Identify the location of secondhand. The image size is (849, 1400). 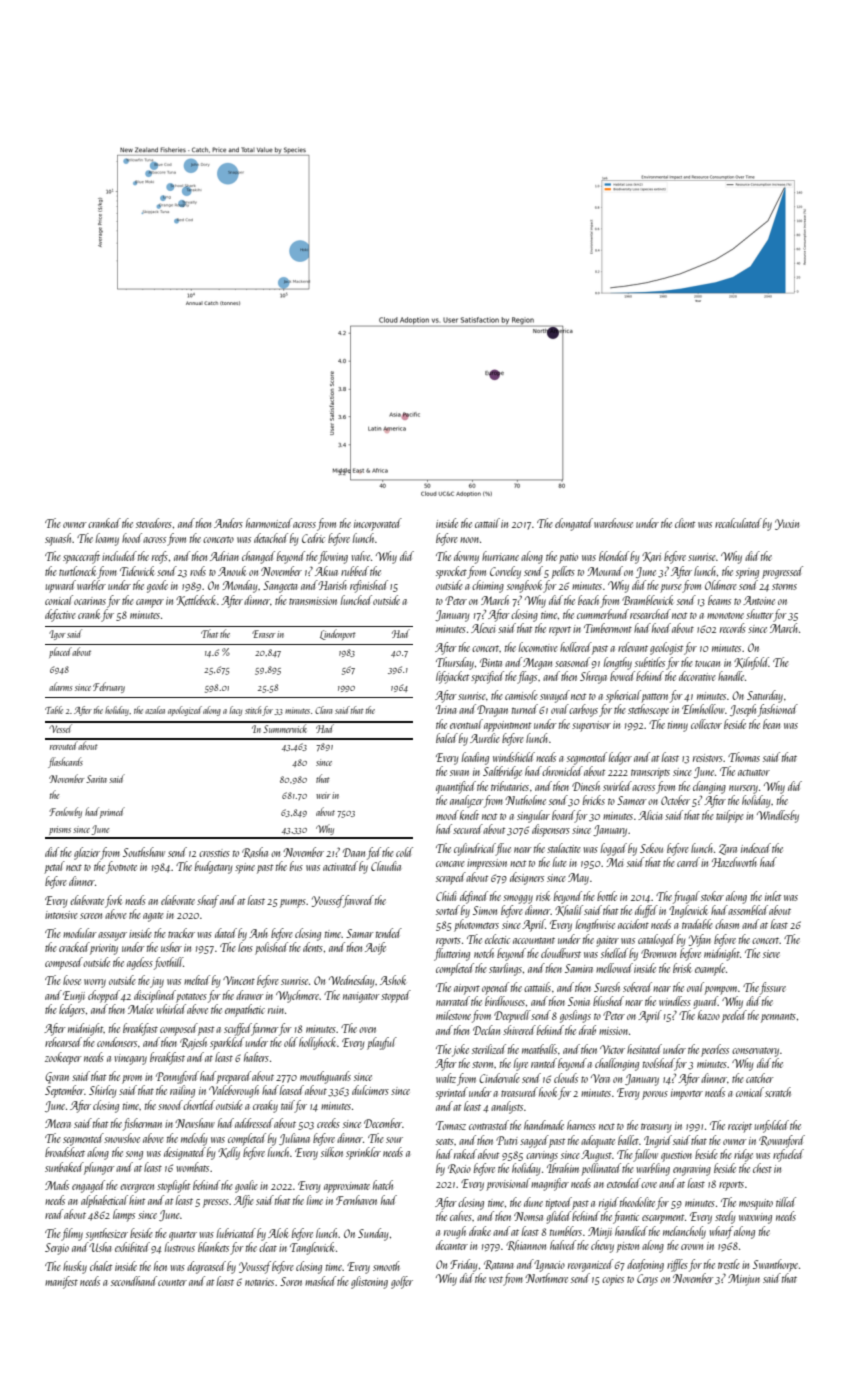
(134, 1281).
